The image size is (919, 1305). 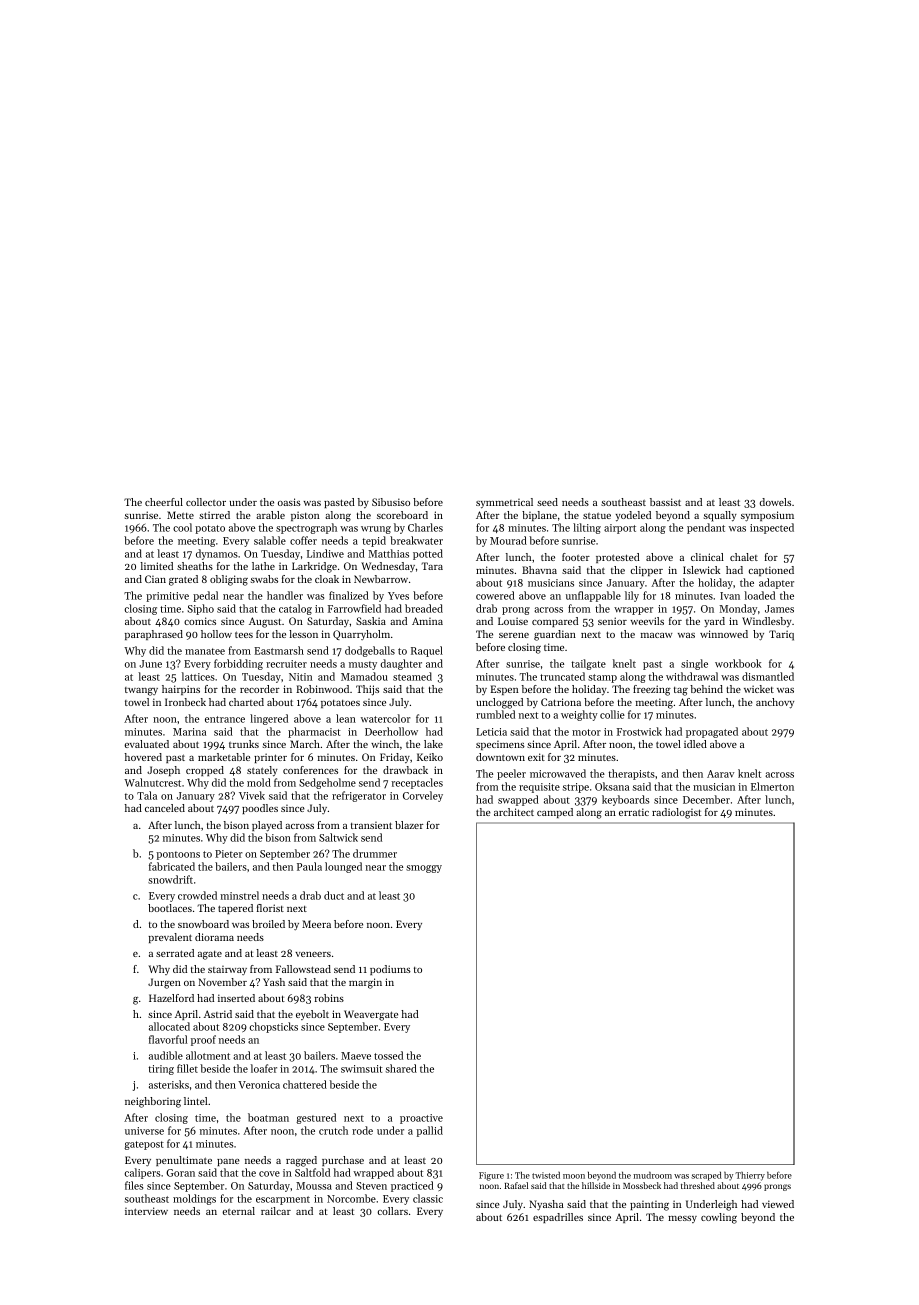 I want to click on radiologist, so click(x=676, y=813).
